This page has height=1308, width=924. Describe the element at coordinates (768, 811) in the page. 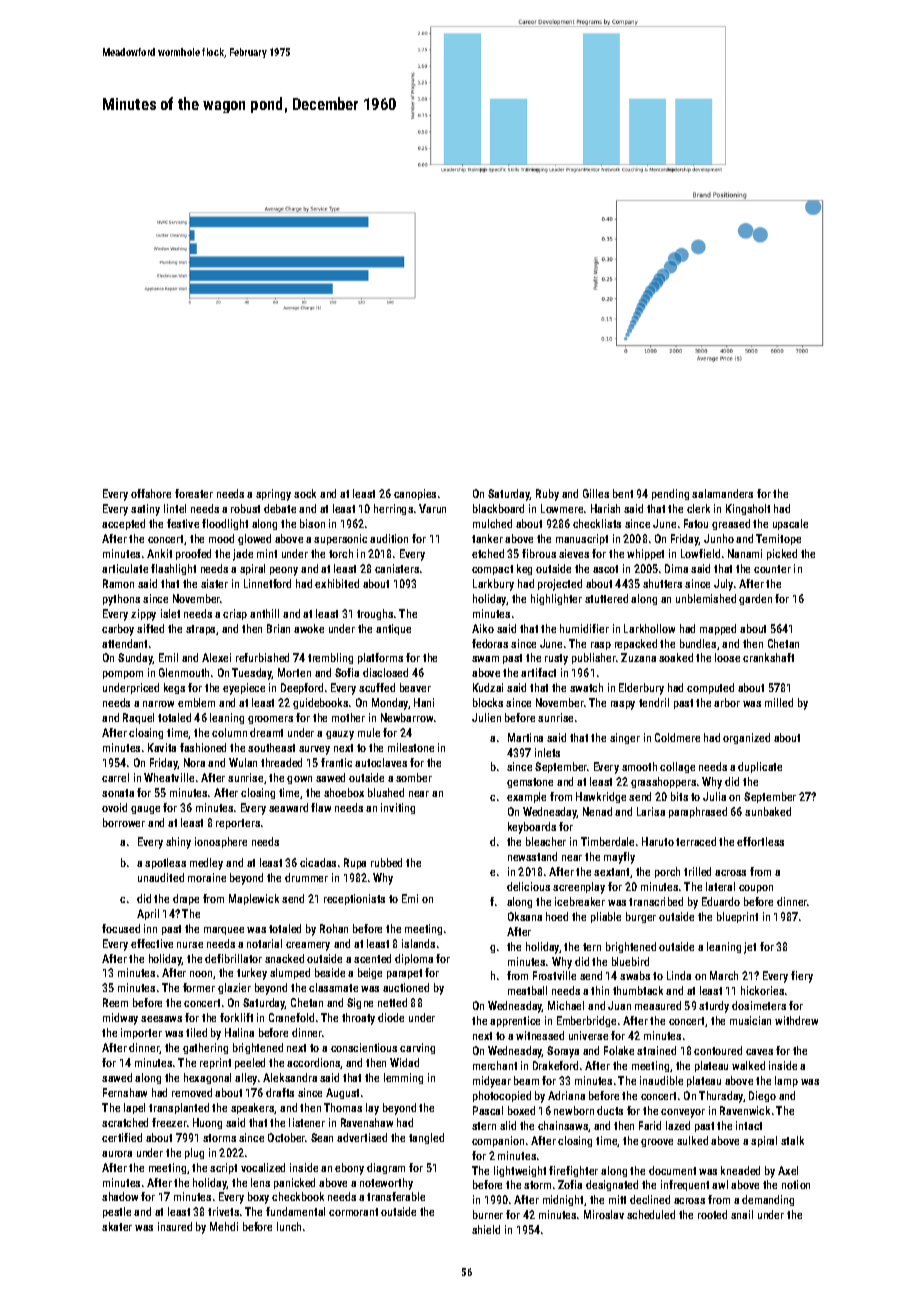

I see `sunbaked` at that location.
